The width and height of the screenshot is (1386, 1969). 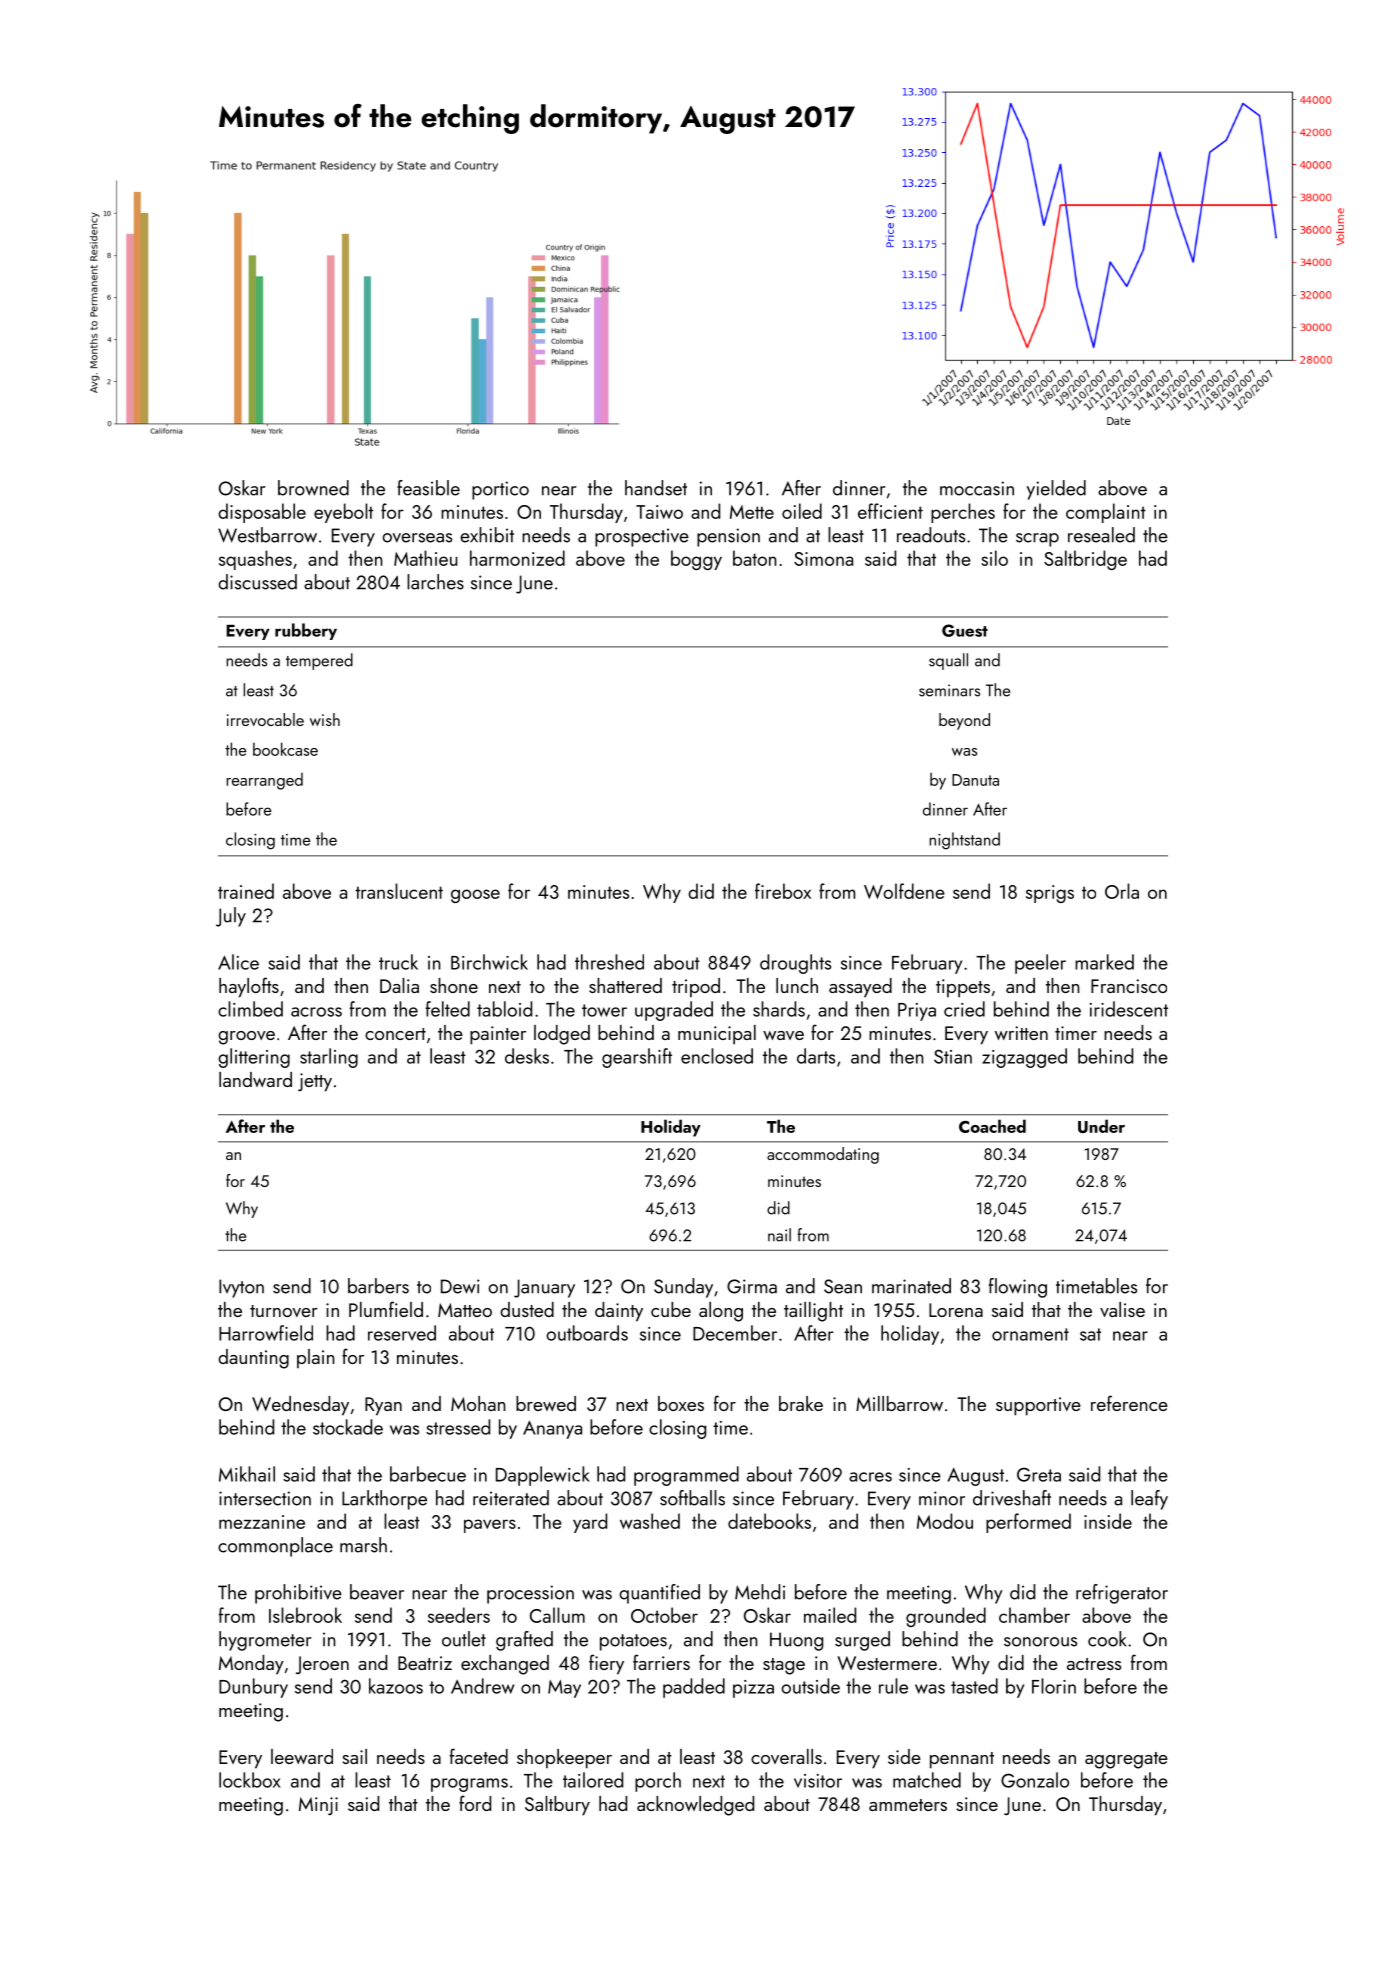 I want to click on Mehdi, so click(x=760, y=1592).
